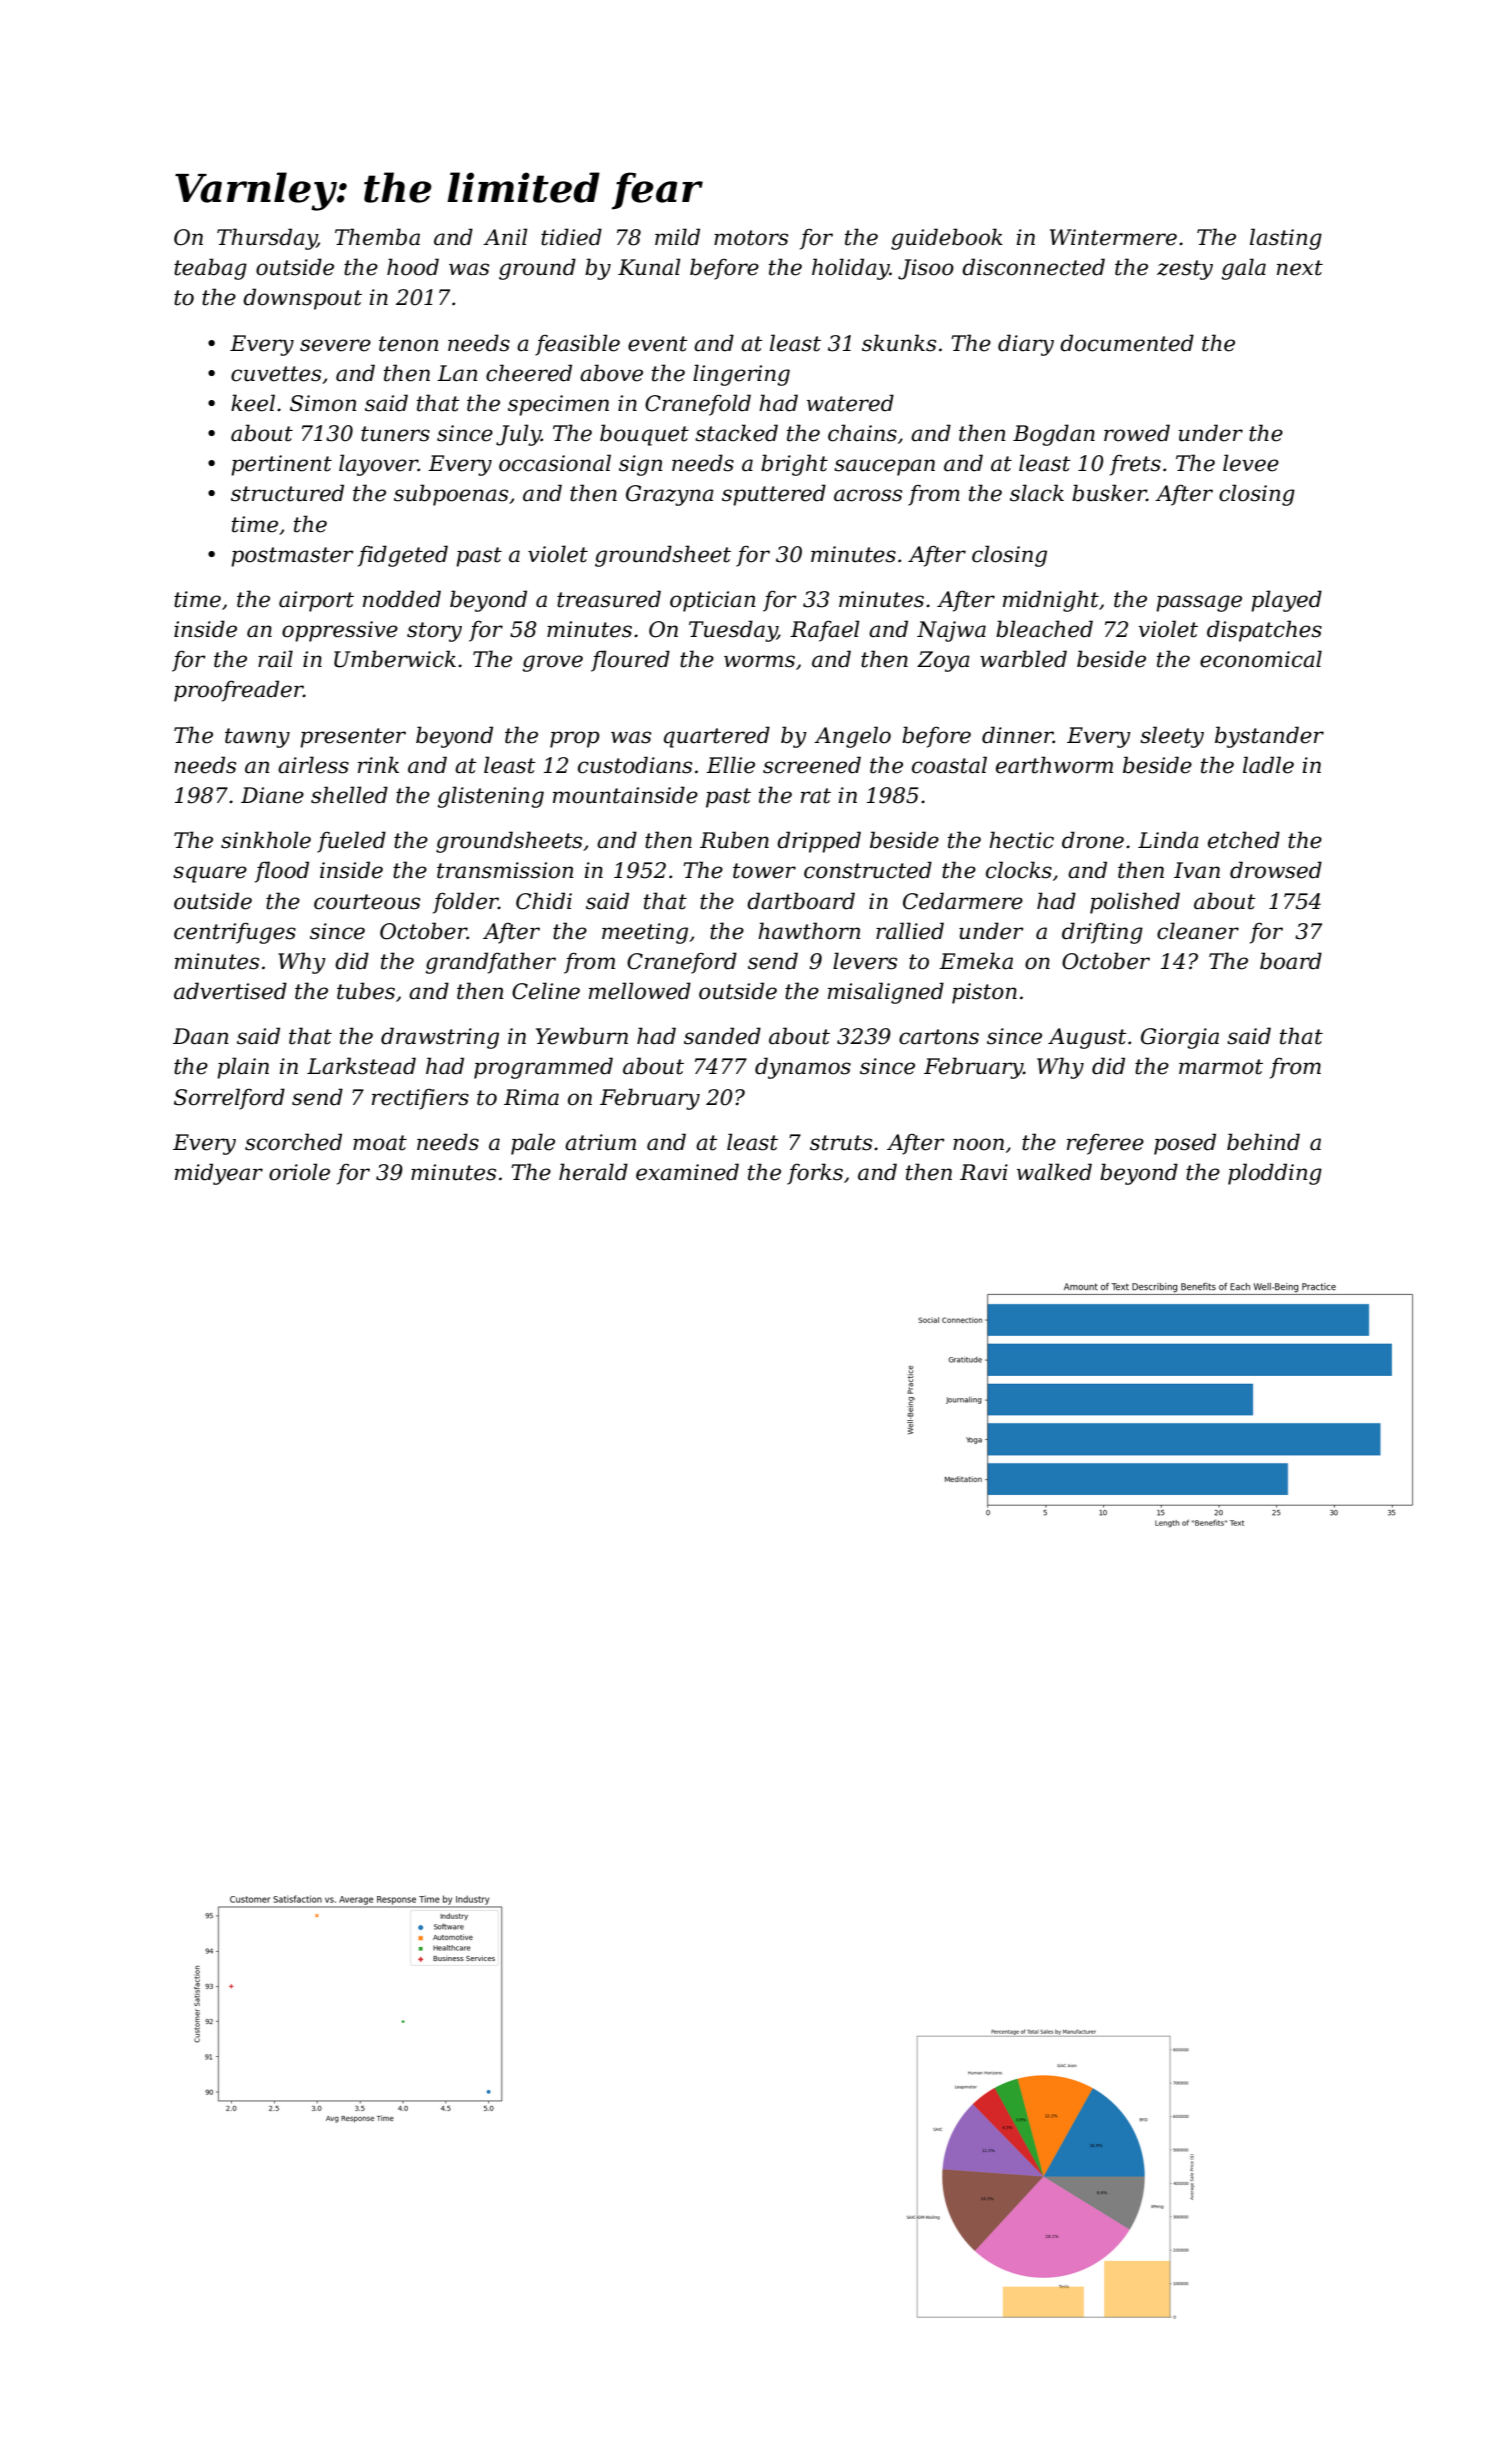  I want to click on levee, so click(1251, 463).
